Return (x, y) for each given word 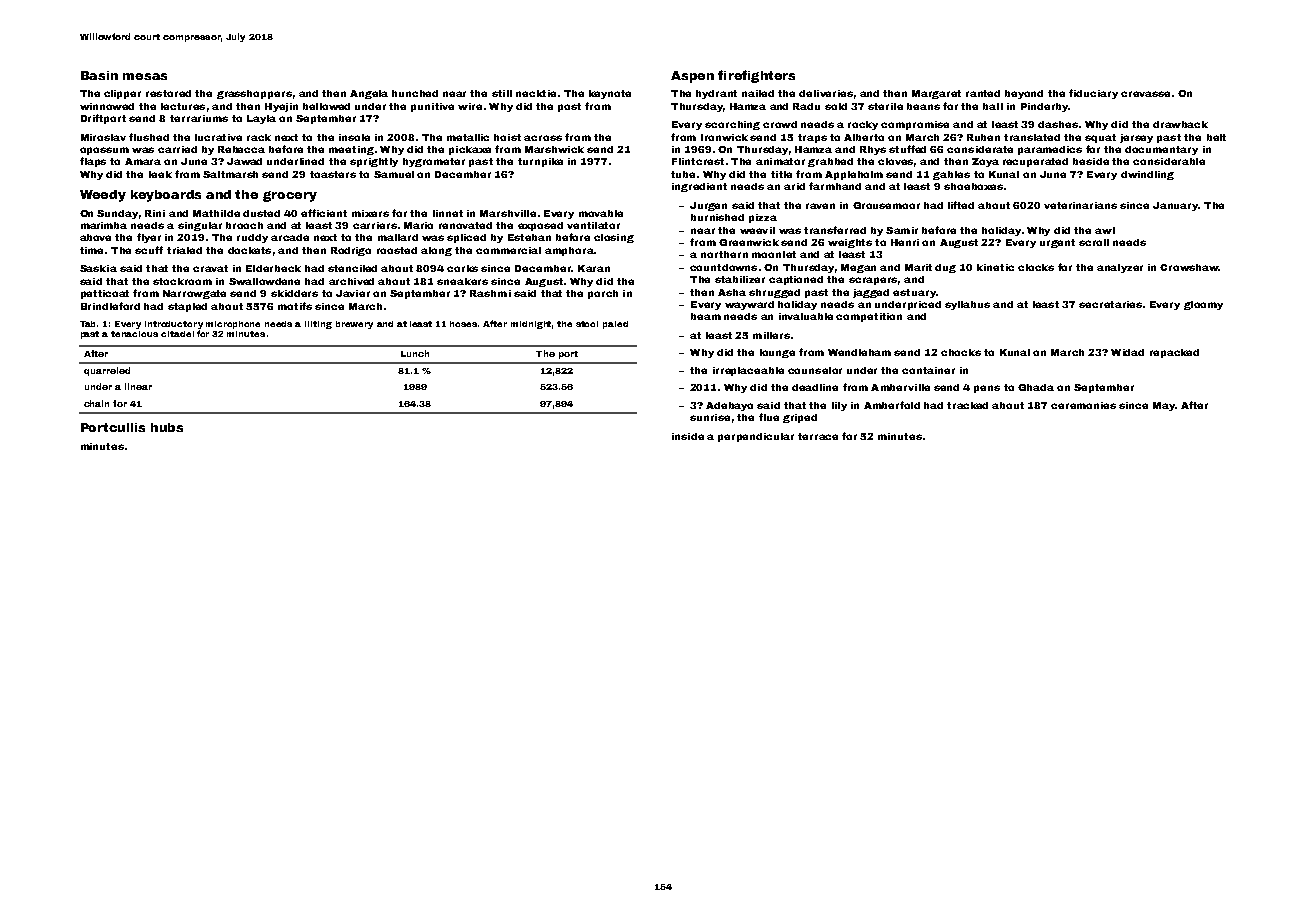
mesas (145, 76)
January (1175, 206)
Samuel (394, 174)
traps (812, 138)
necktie (536, 93)
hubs (167, 427)
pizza (763, 218)
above (95, 237)
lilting (318, 325)
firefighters (756, 76)
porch (603, 294)
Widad (1127, 352)
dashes (1058, 124)
